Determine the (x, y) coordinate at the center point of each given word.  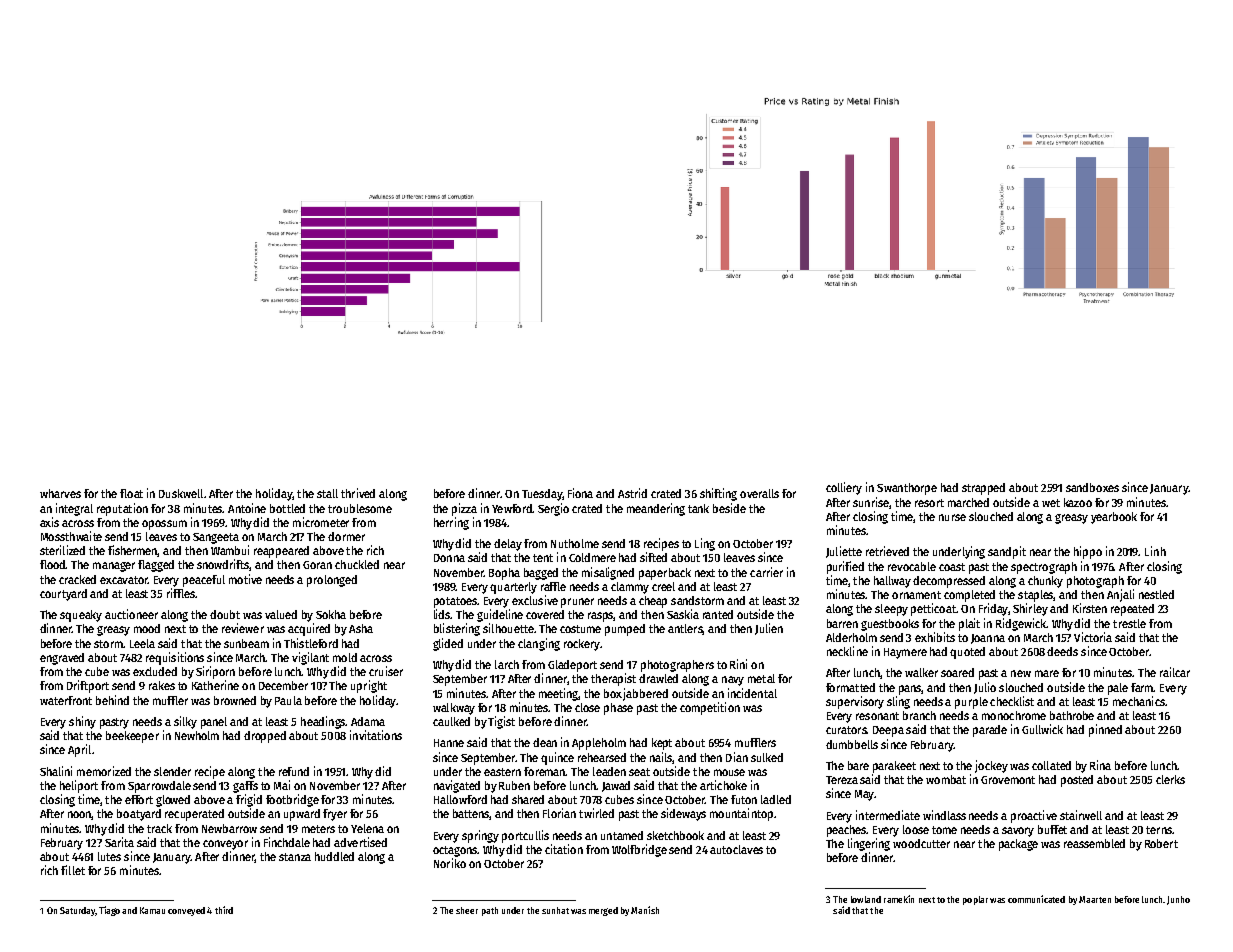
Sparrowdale (159, 787)
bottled (287, 508)
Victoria (1093, 637)
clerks (1170, 779)
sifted (653, 557)
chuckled (357, 564)
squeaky (81, 616)
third (224, 910)
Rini (738, 664)
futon (744, 799)
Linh (1155, 551)
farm (1142, 687)
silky (185, 722)
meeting (559, 694)
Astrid (632, 493)
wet (1051, 503)
